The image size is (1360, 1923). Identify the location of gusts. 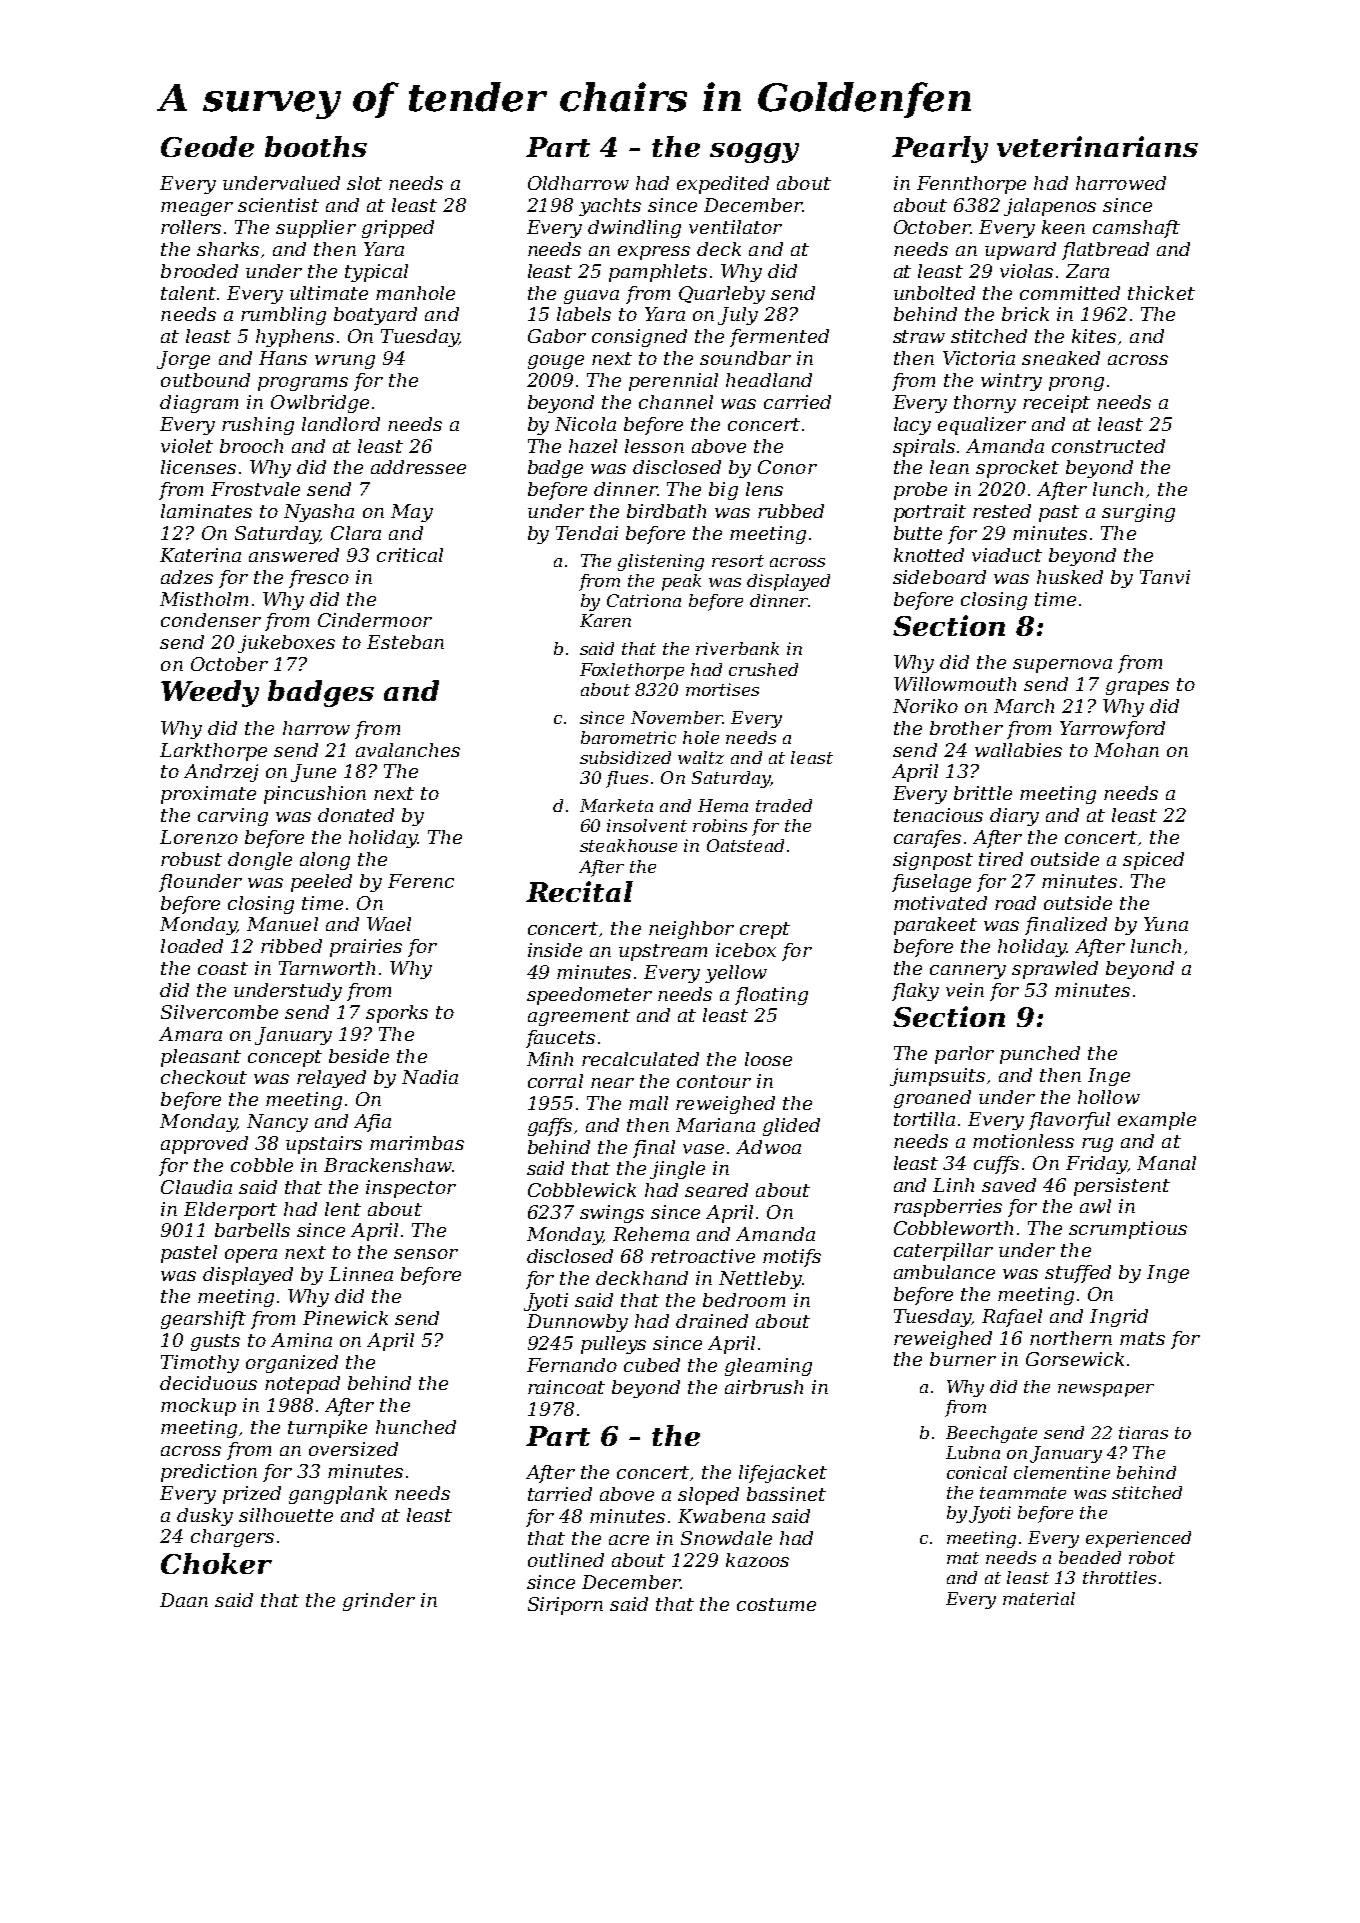
(215, 1342).
